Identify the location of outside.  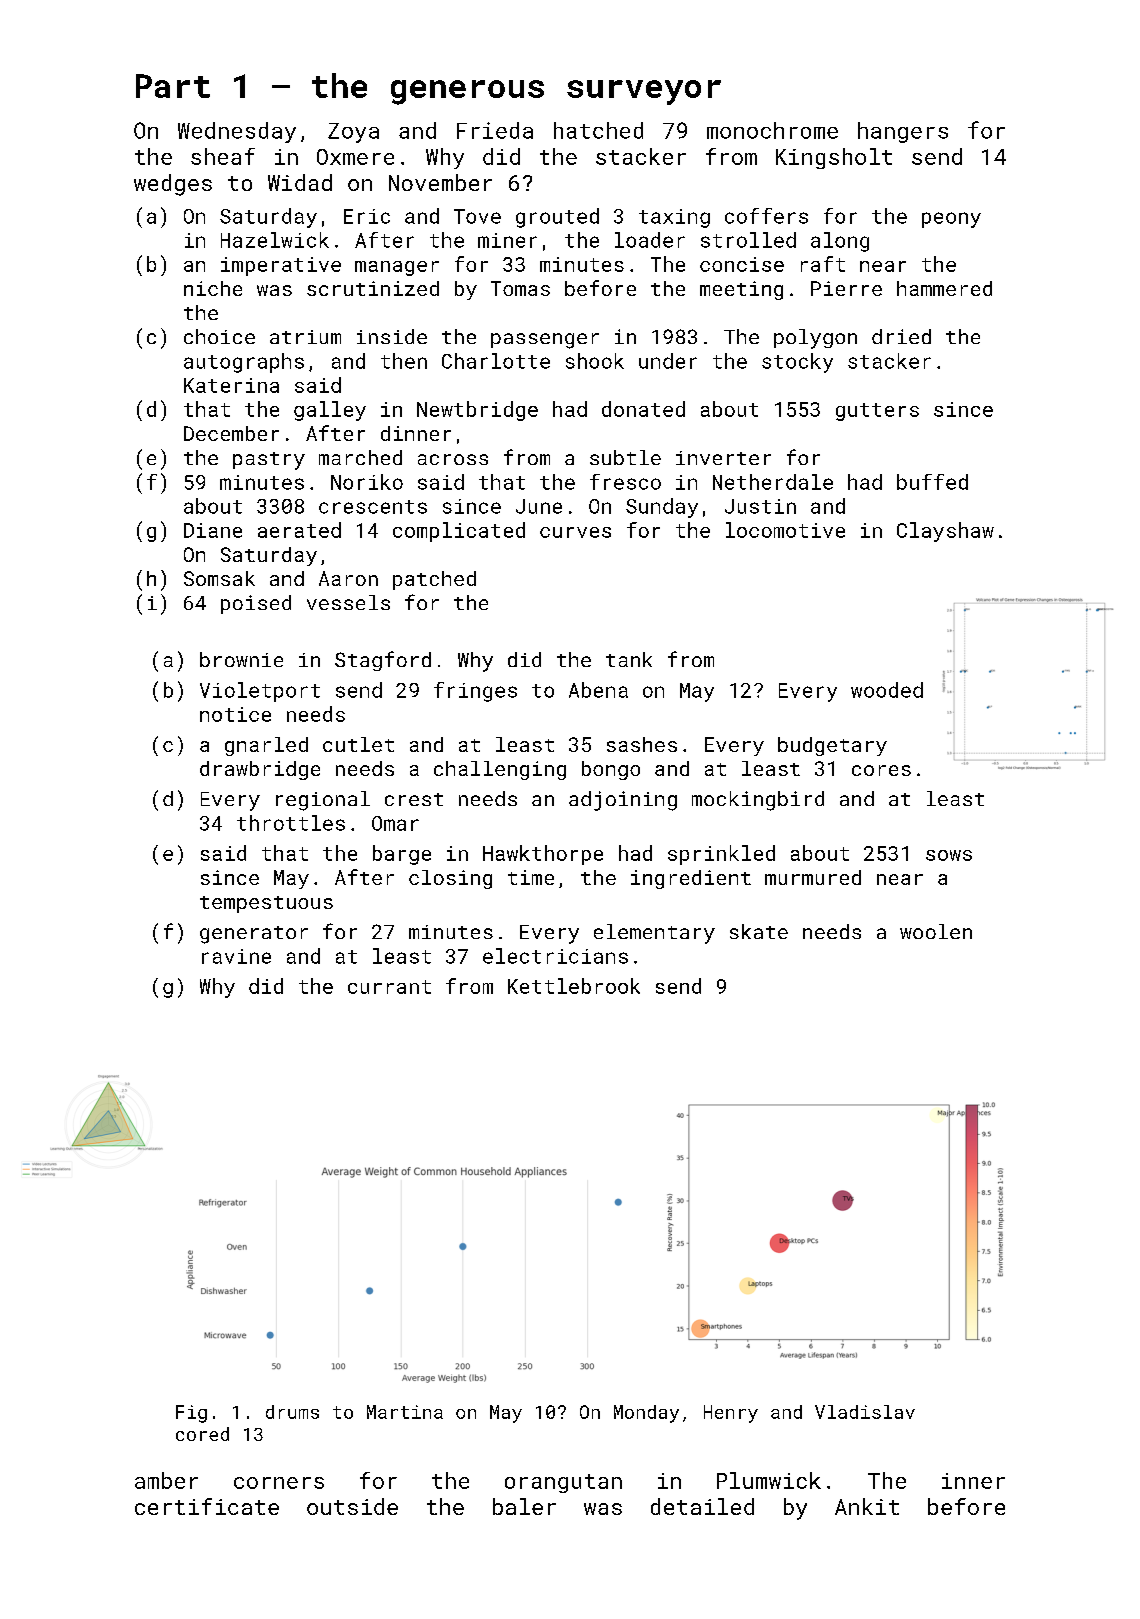
(352, 1506).
